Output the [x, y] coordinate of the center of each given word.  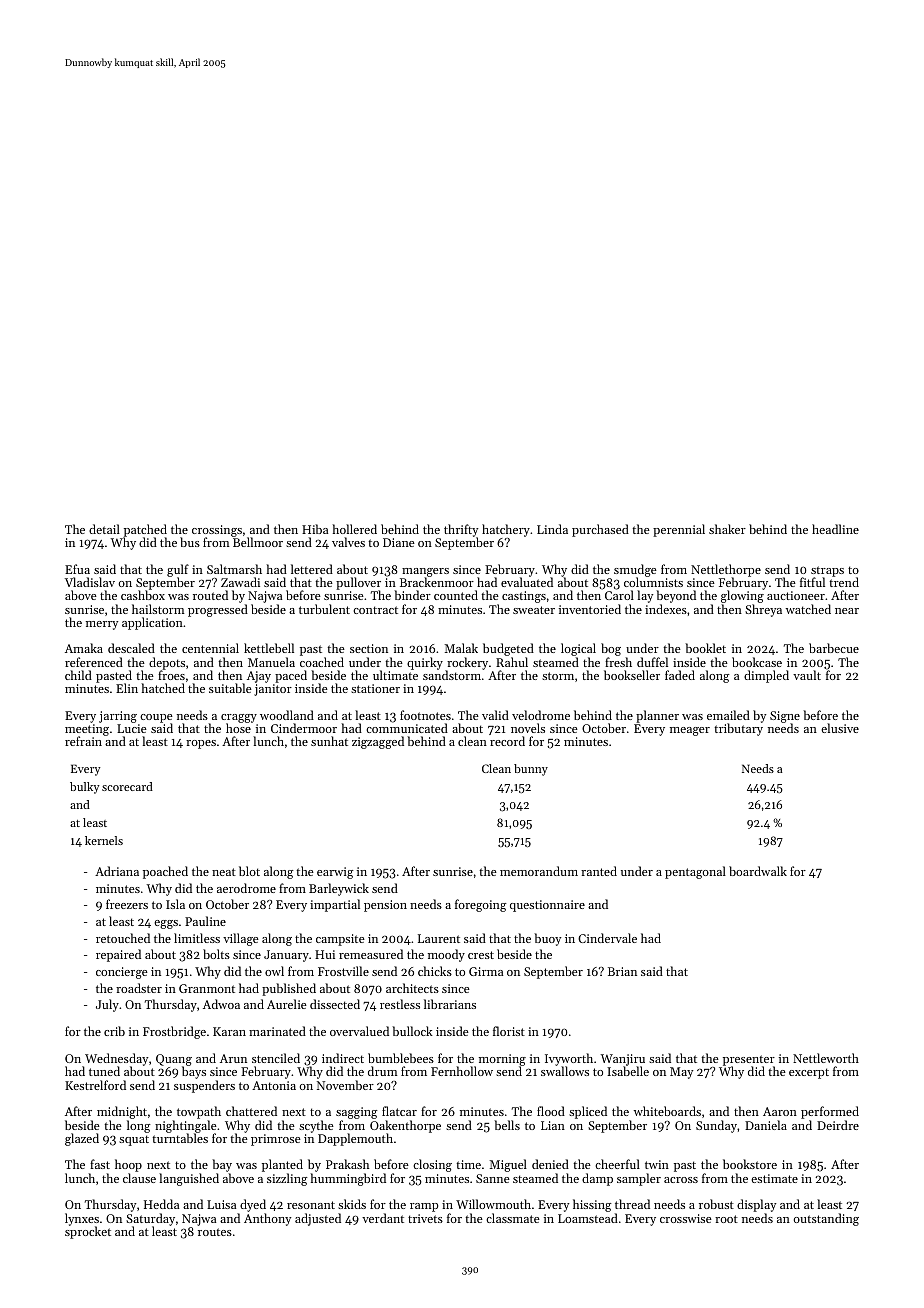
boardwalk [758, 871]
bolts [216, 954]
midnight [122, 1112]
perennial [679, 530]
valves [348, 542]
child [78, 675]
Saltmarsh [234, 569]
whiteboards [667, 1111]
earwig [335, 873]
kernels [104, 840]
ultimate [395, 675]
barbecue [834, 648]
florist [509, 1031]
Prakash [347, 1164]
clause [139, 1178]
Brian [622, 971]
